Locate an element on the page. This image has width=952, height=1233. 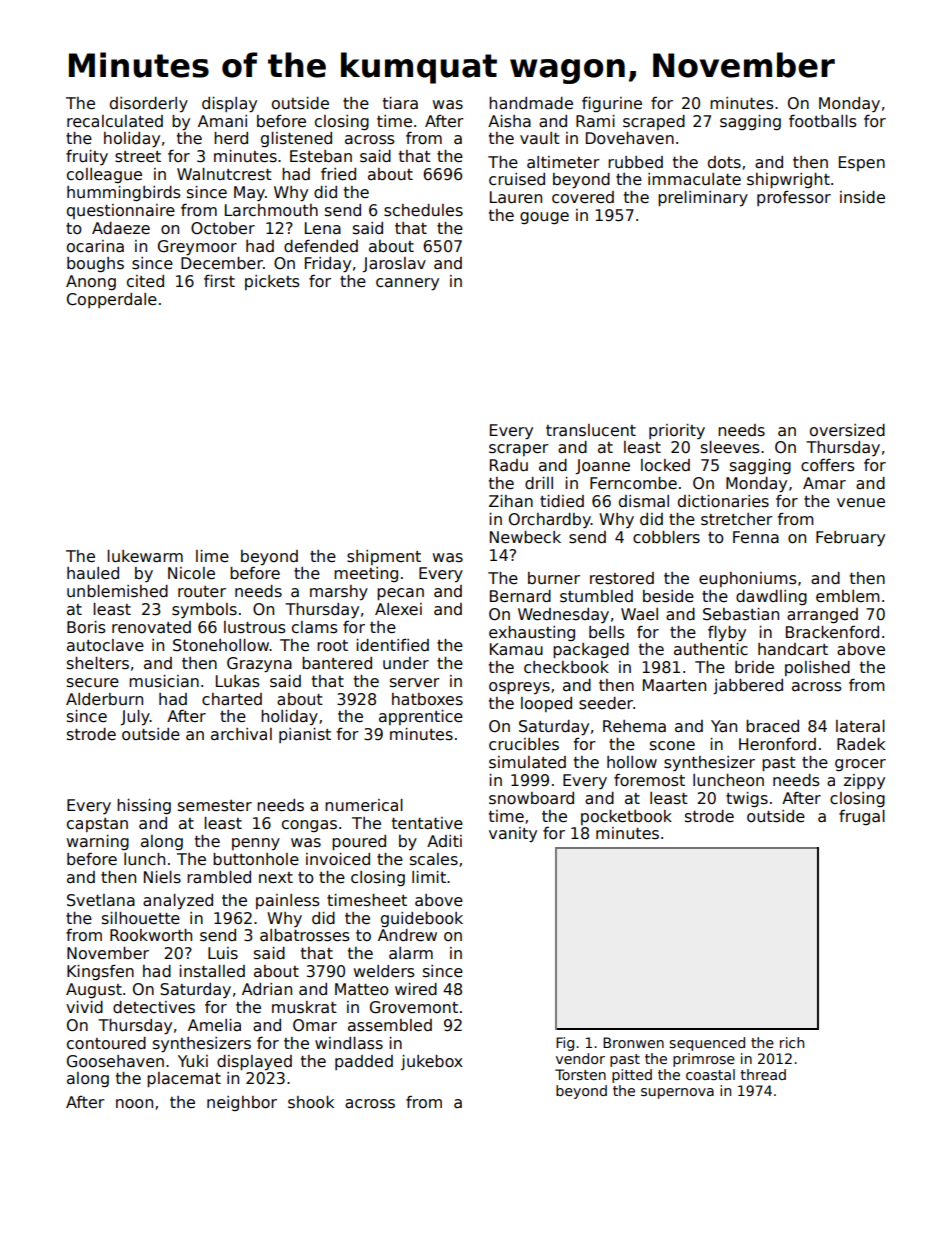
dots is located at coordinates (724, 162).
